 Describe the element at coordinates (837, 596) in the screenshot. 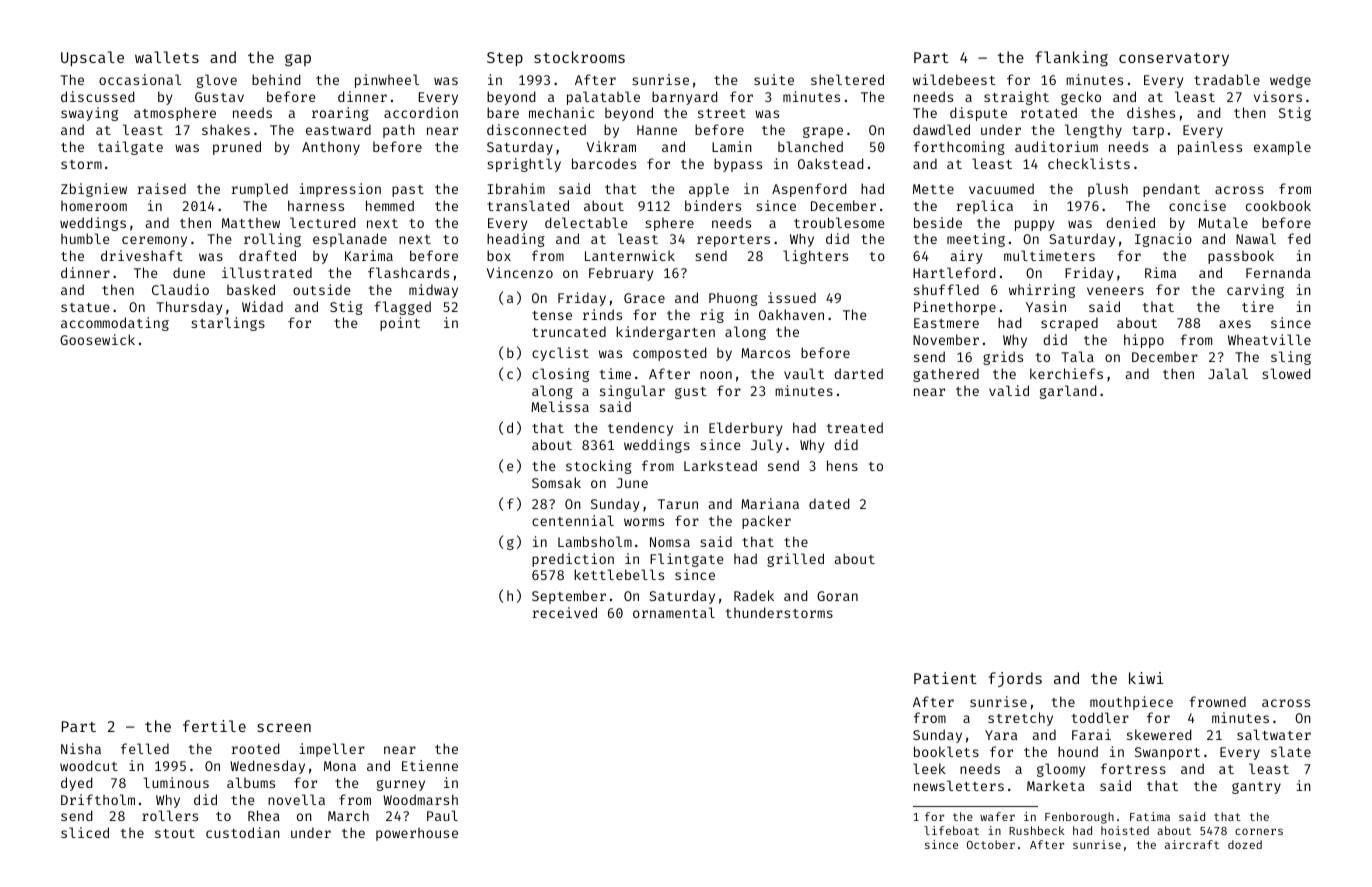

I see `Goran` at that location.
